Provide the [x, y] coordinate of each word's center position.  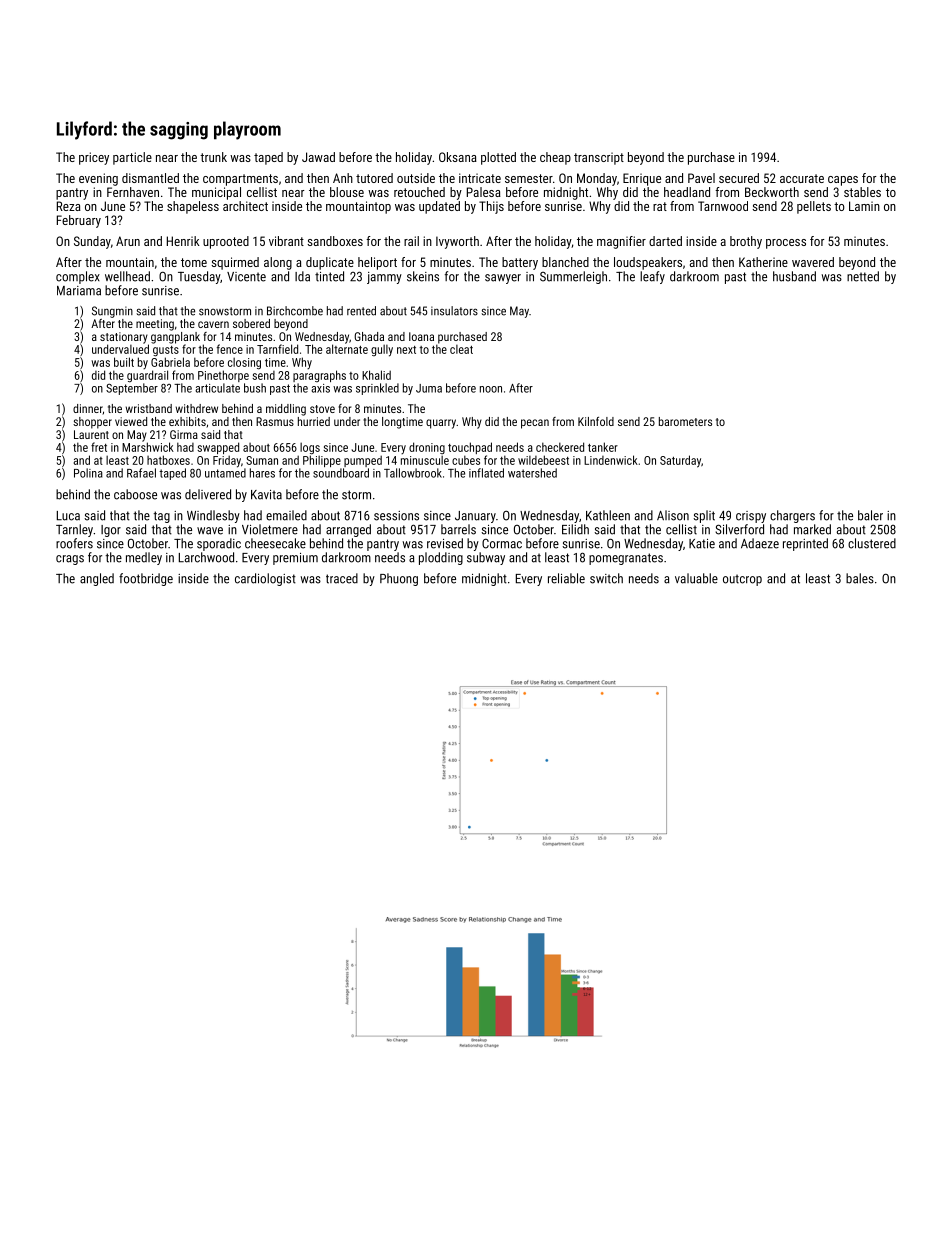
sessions [396, 516]
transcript [599, 158]
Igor [111, 531]
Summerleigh [573, 277]
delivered [208, 494]
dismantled [150, 178]
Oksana [458, 157]
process [786, 244]
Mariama [79, 291]
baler [870, 515]
